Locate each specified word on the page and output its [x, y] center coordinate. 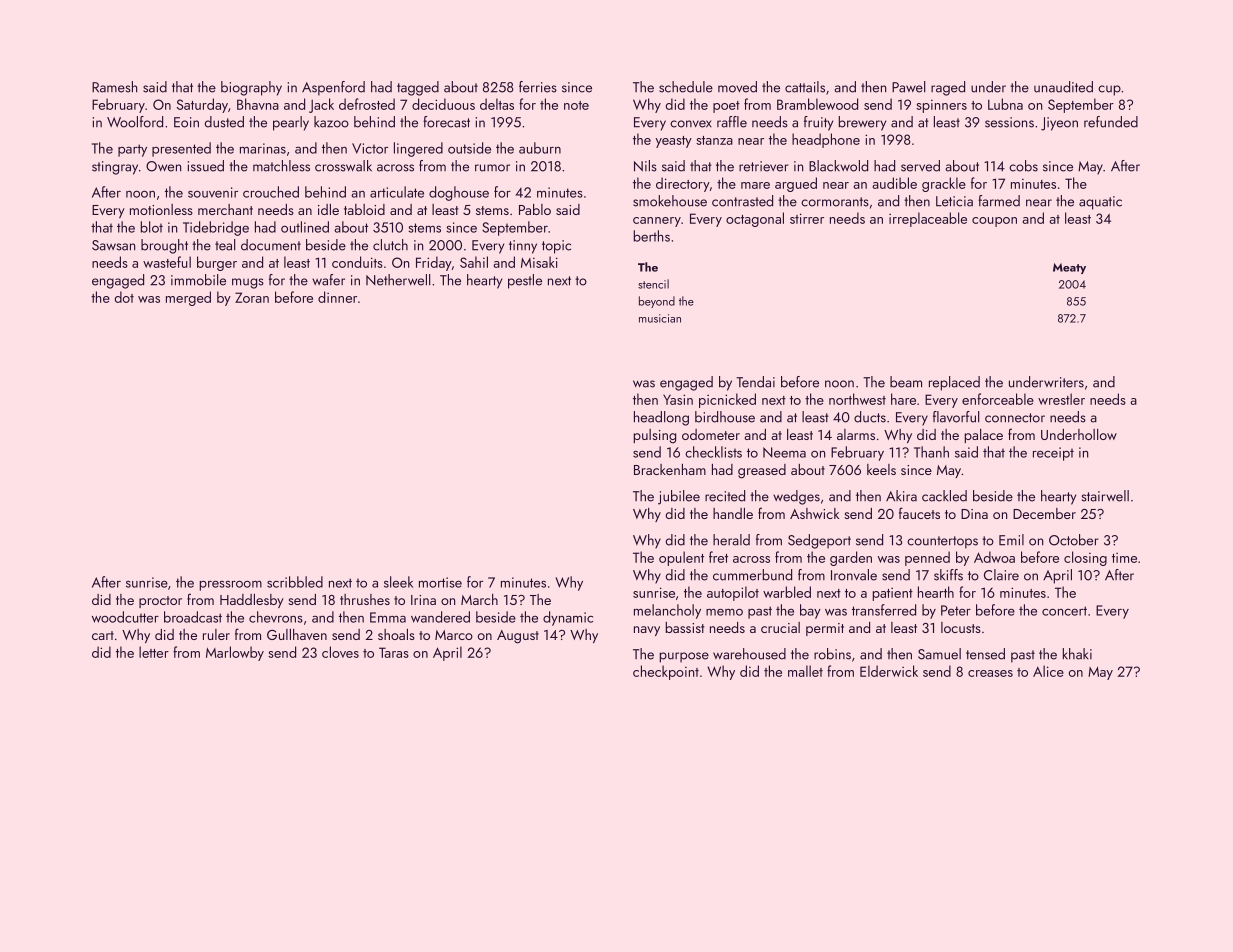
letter [154, 652]
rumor [492, 168]
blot [152, 227]
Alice [1048, 671]
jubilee [679, 497]
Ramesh [114, 87]
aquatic [1100, 203]
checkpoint [666, 672]
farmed [999, 201]
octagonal [755, 219]
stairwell [1105, 496]
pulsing [655, 436]
